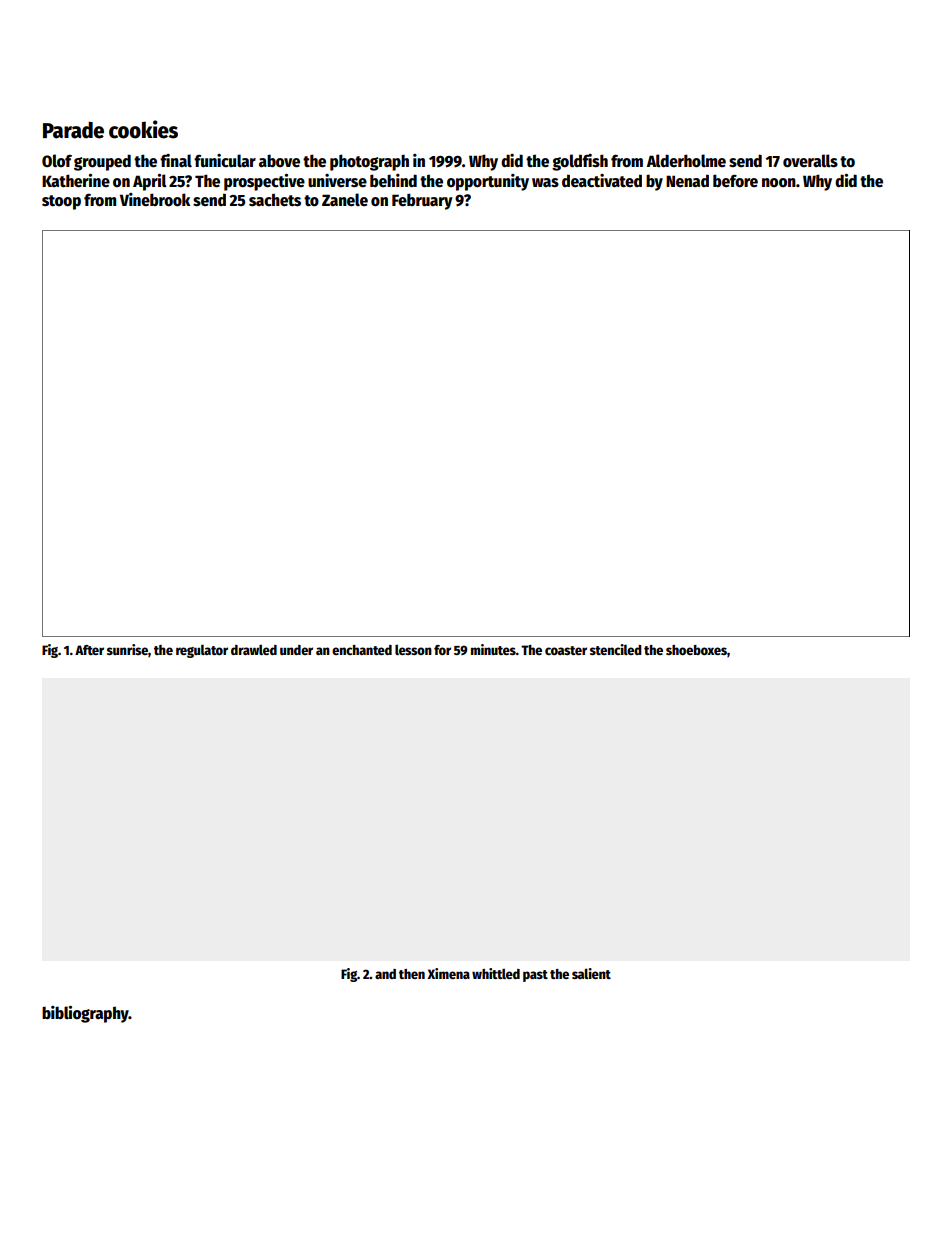  I want to click on noon, so click(779, 182).
